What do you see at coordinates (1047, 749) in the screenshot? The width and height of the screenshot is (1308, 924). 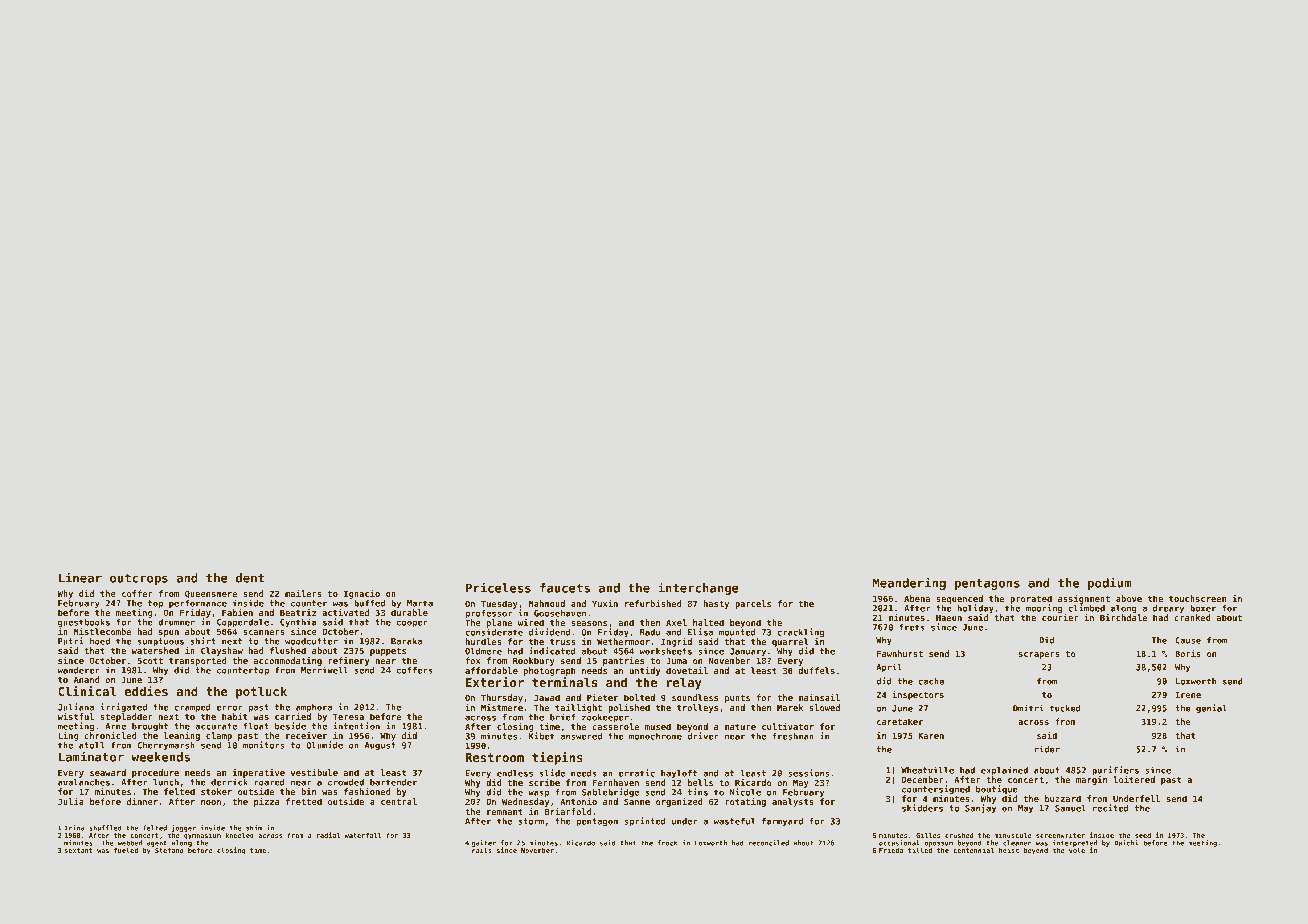 I see `rider` at bounding box center [1047, 749].
